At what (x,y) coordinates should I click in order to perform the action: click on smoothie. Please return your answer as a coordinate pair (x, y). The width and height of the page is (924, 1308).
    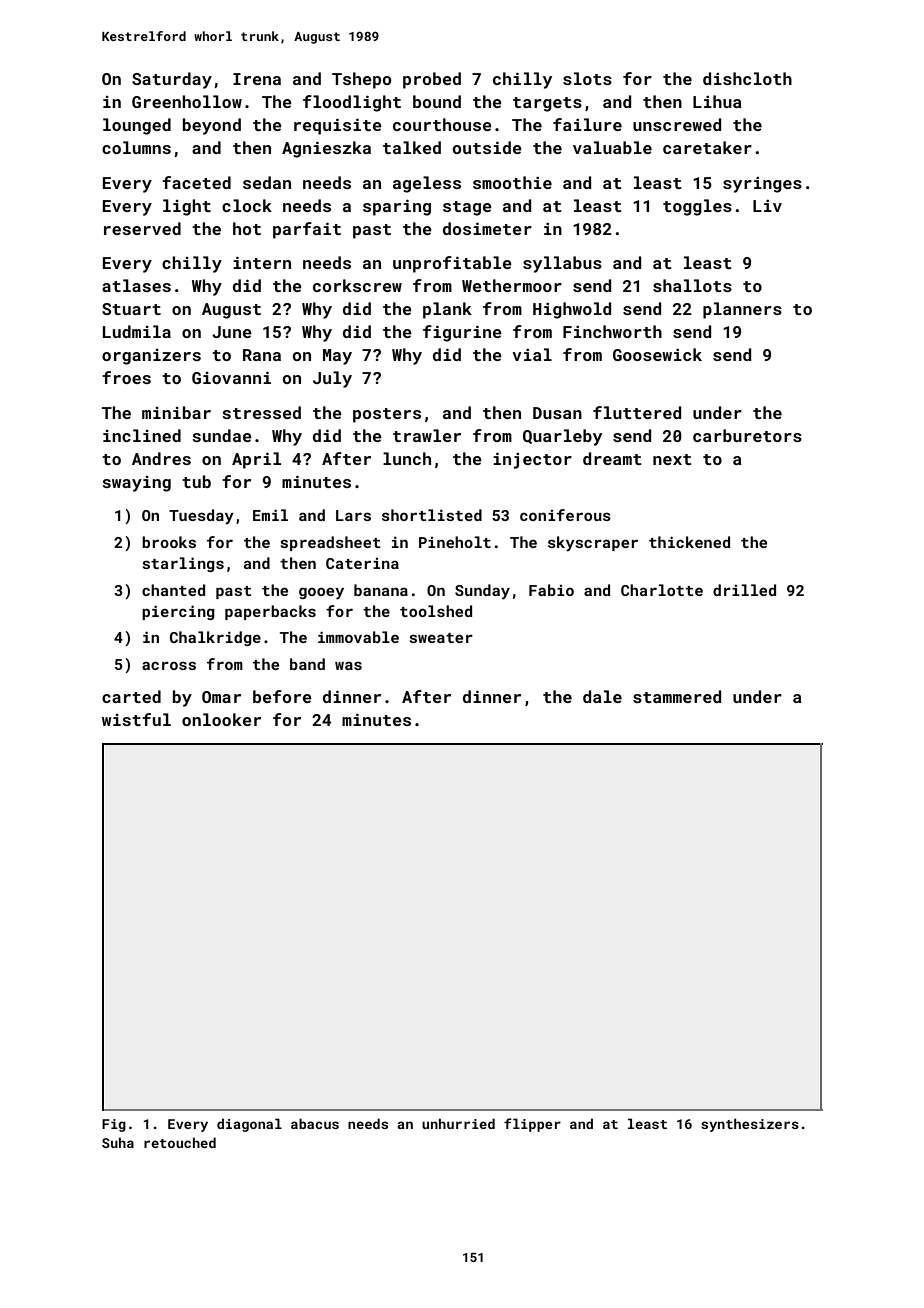
    Looking at the image, I should click on (512, 182).
